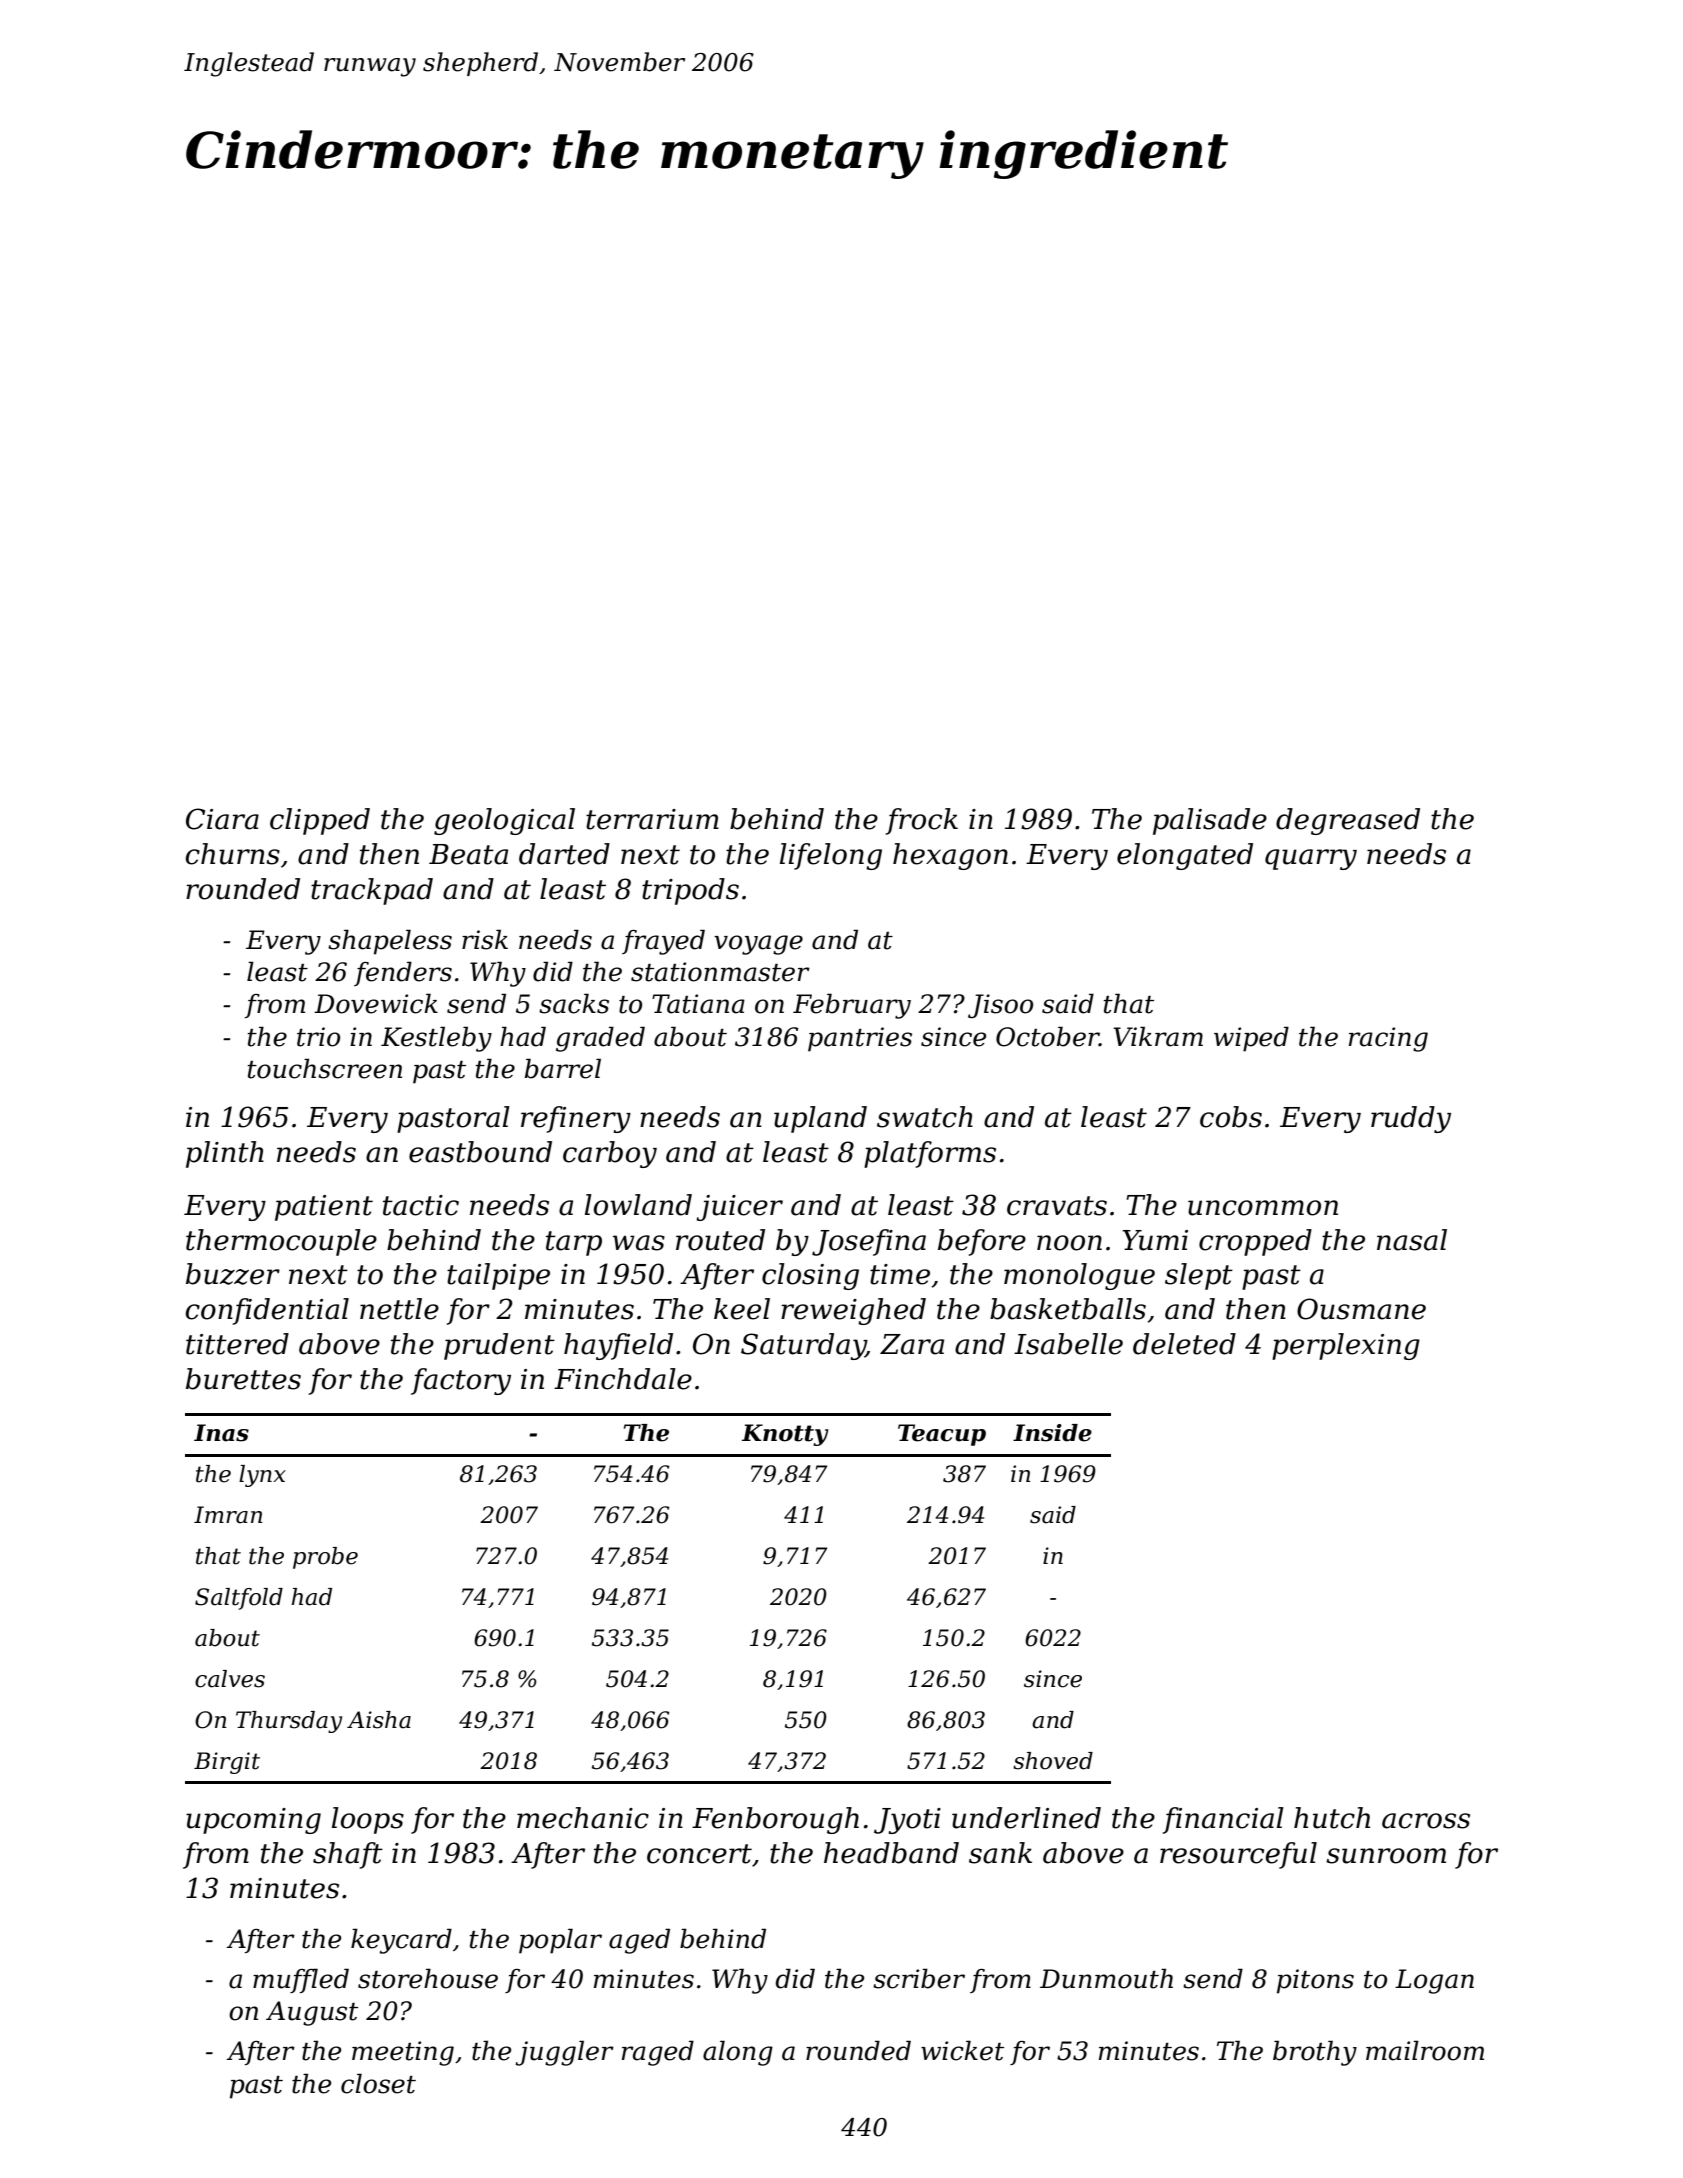 This document has height=2178, width=1683. Describe the element at coordinates (785, 1435) in the document. I see `Knotty` at that location.
